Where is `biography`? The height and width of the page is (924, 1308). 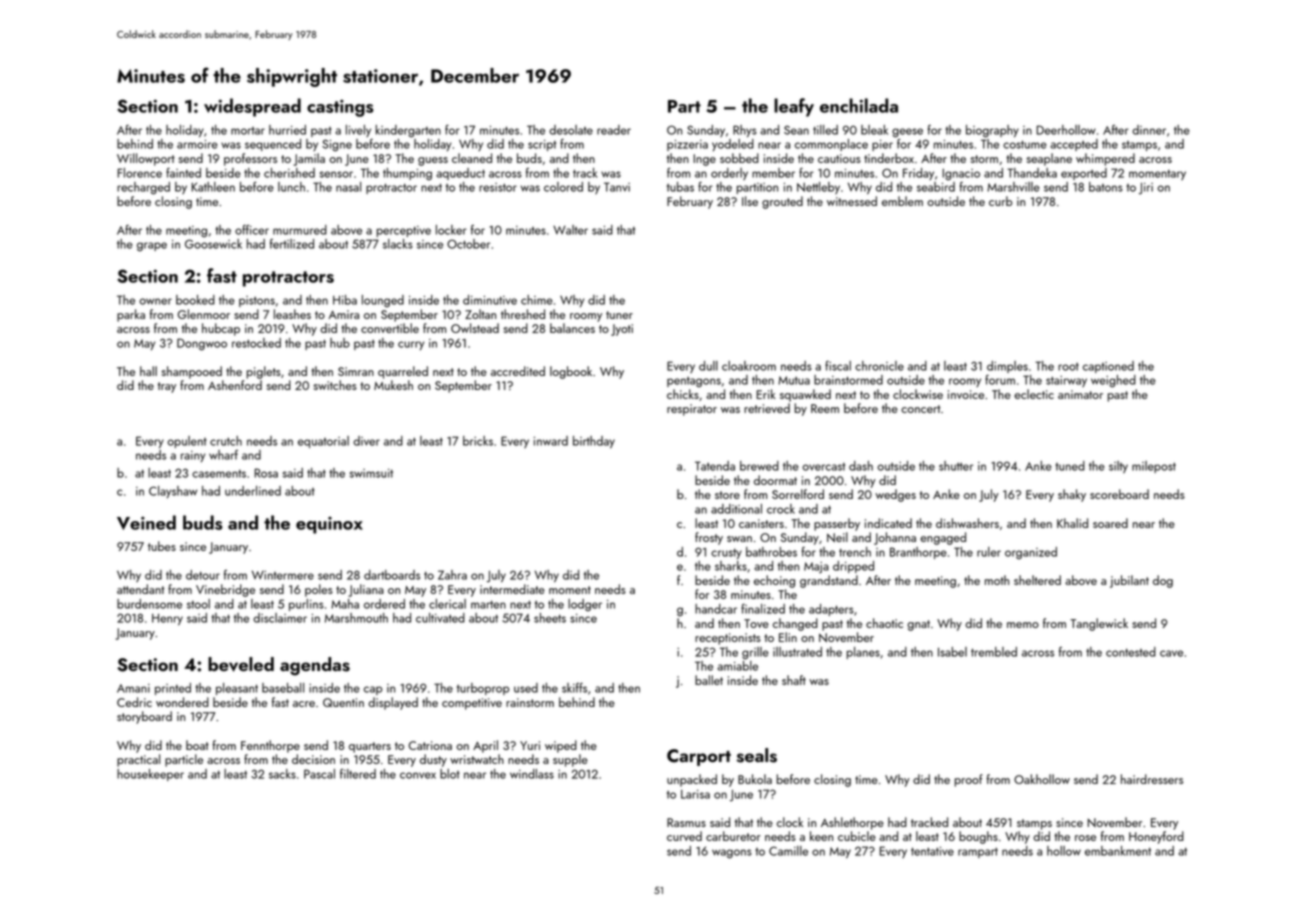 biography is located at coordinates (992, 131).
